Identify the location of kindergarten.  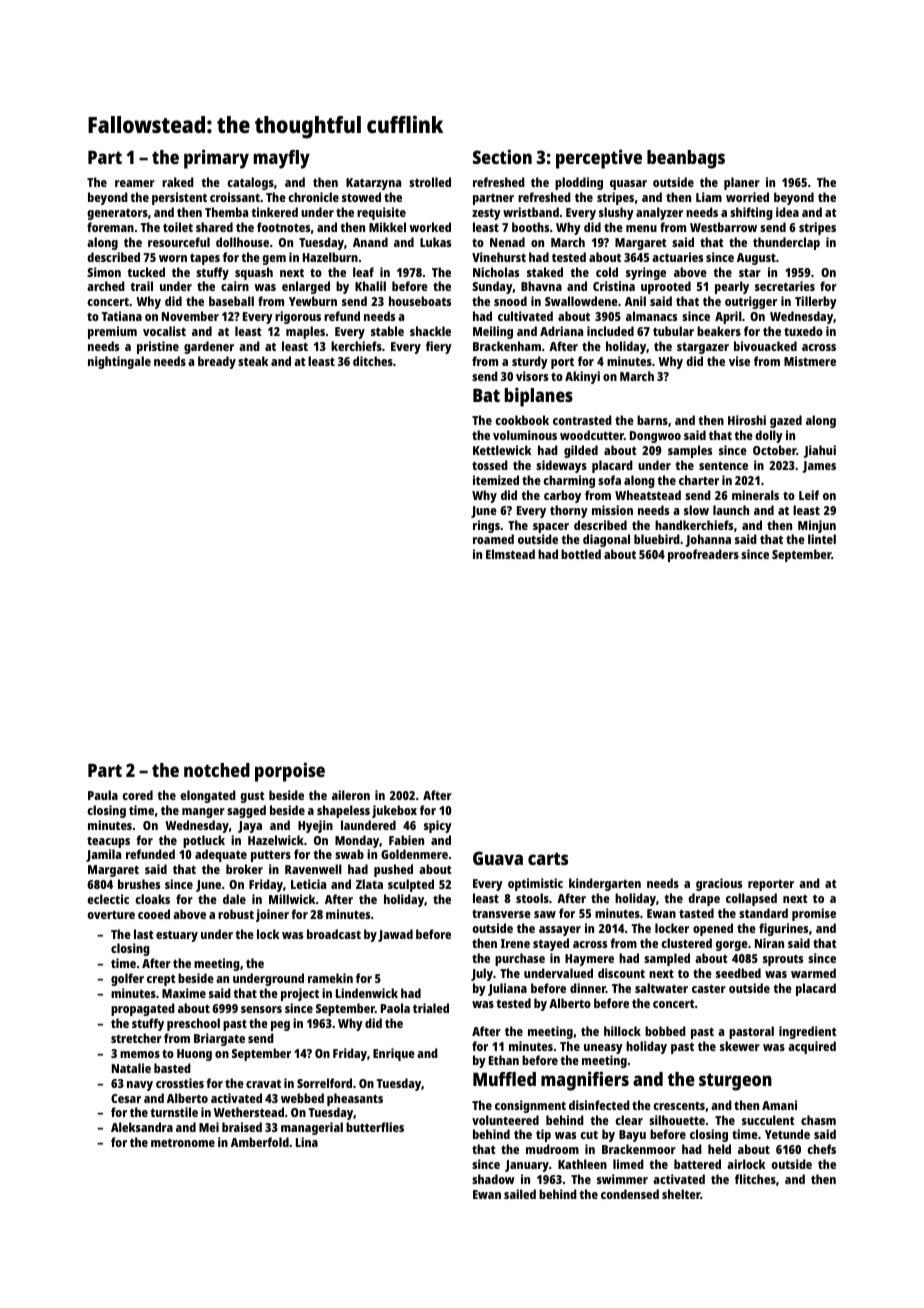
(605, 884).
